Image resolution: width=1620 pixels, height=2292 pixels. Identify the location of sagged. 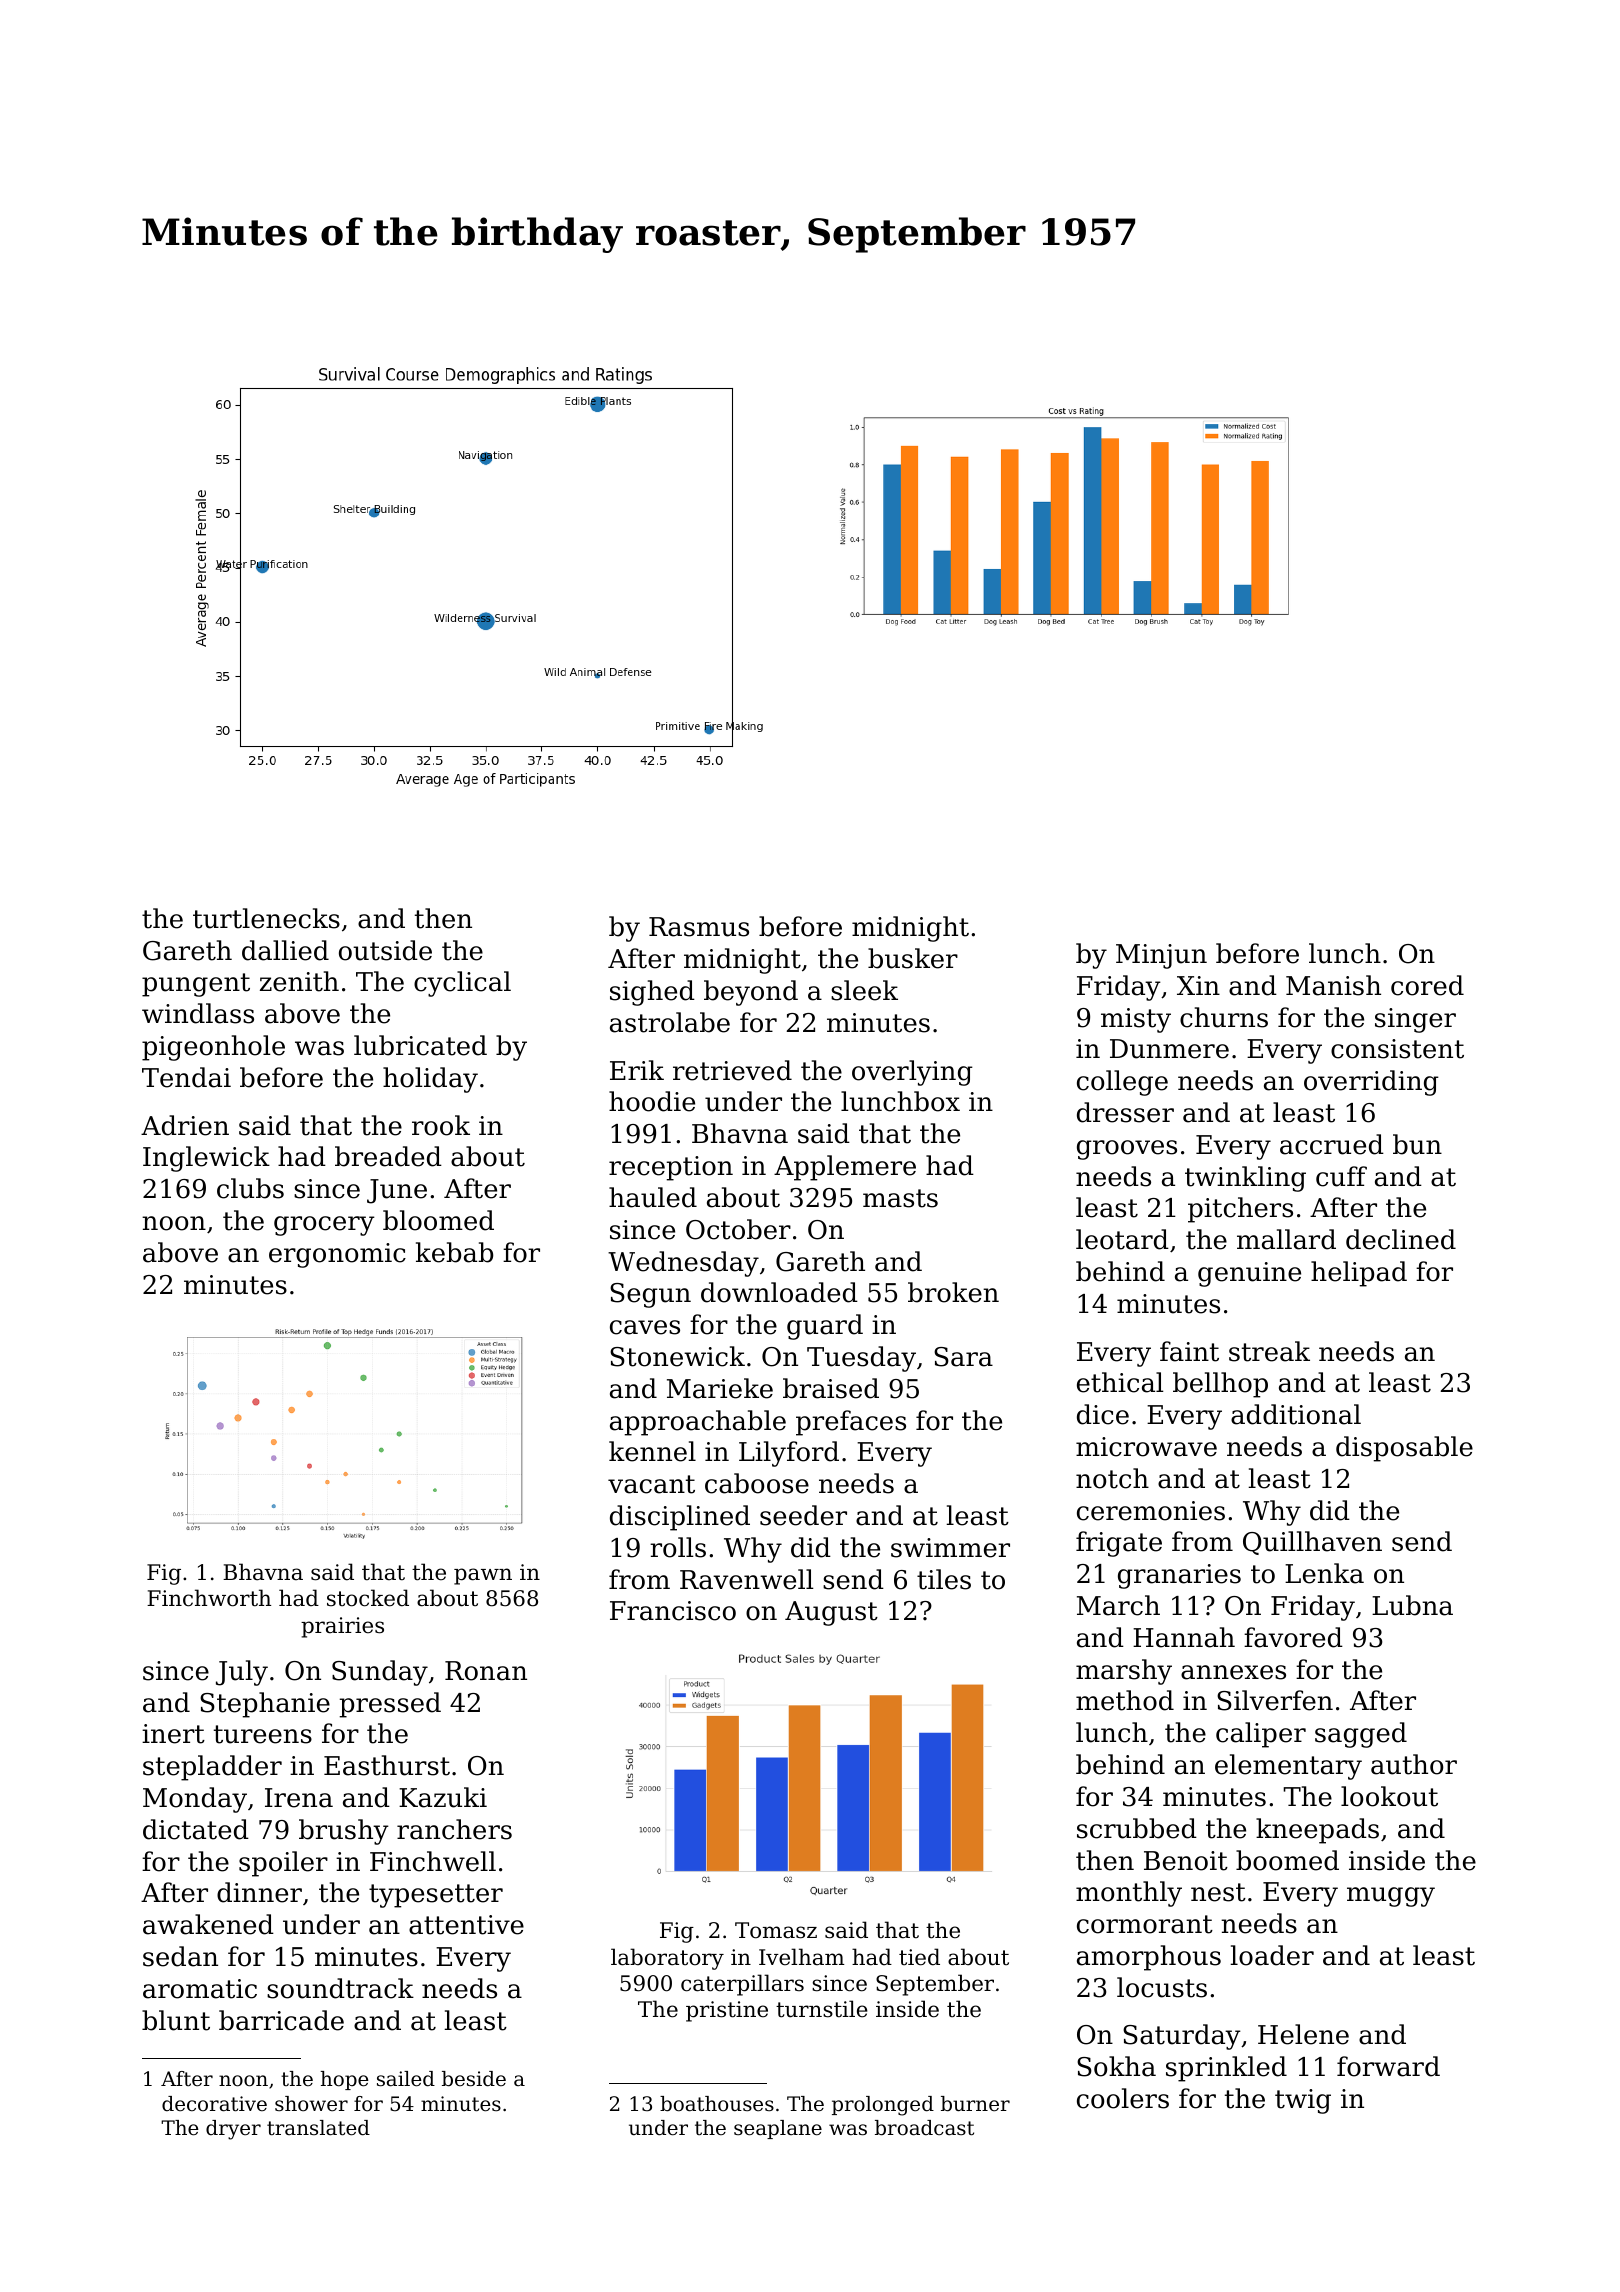
(1361, 1735).
